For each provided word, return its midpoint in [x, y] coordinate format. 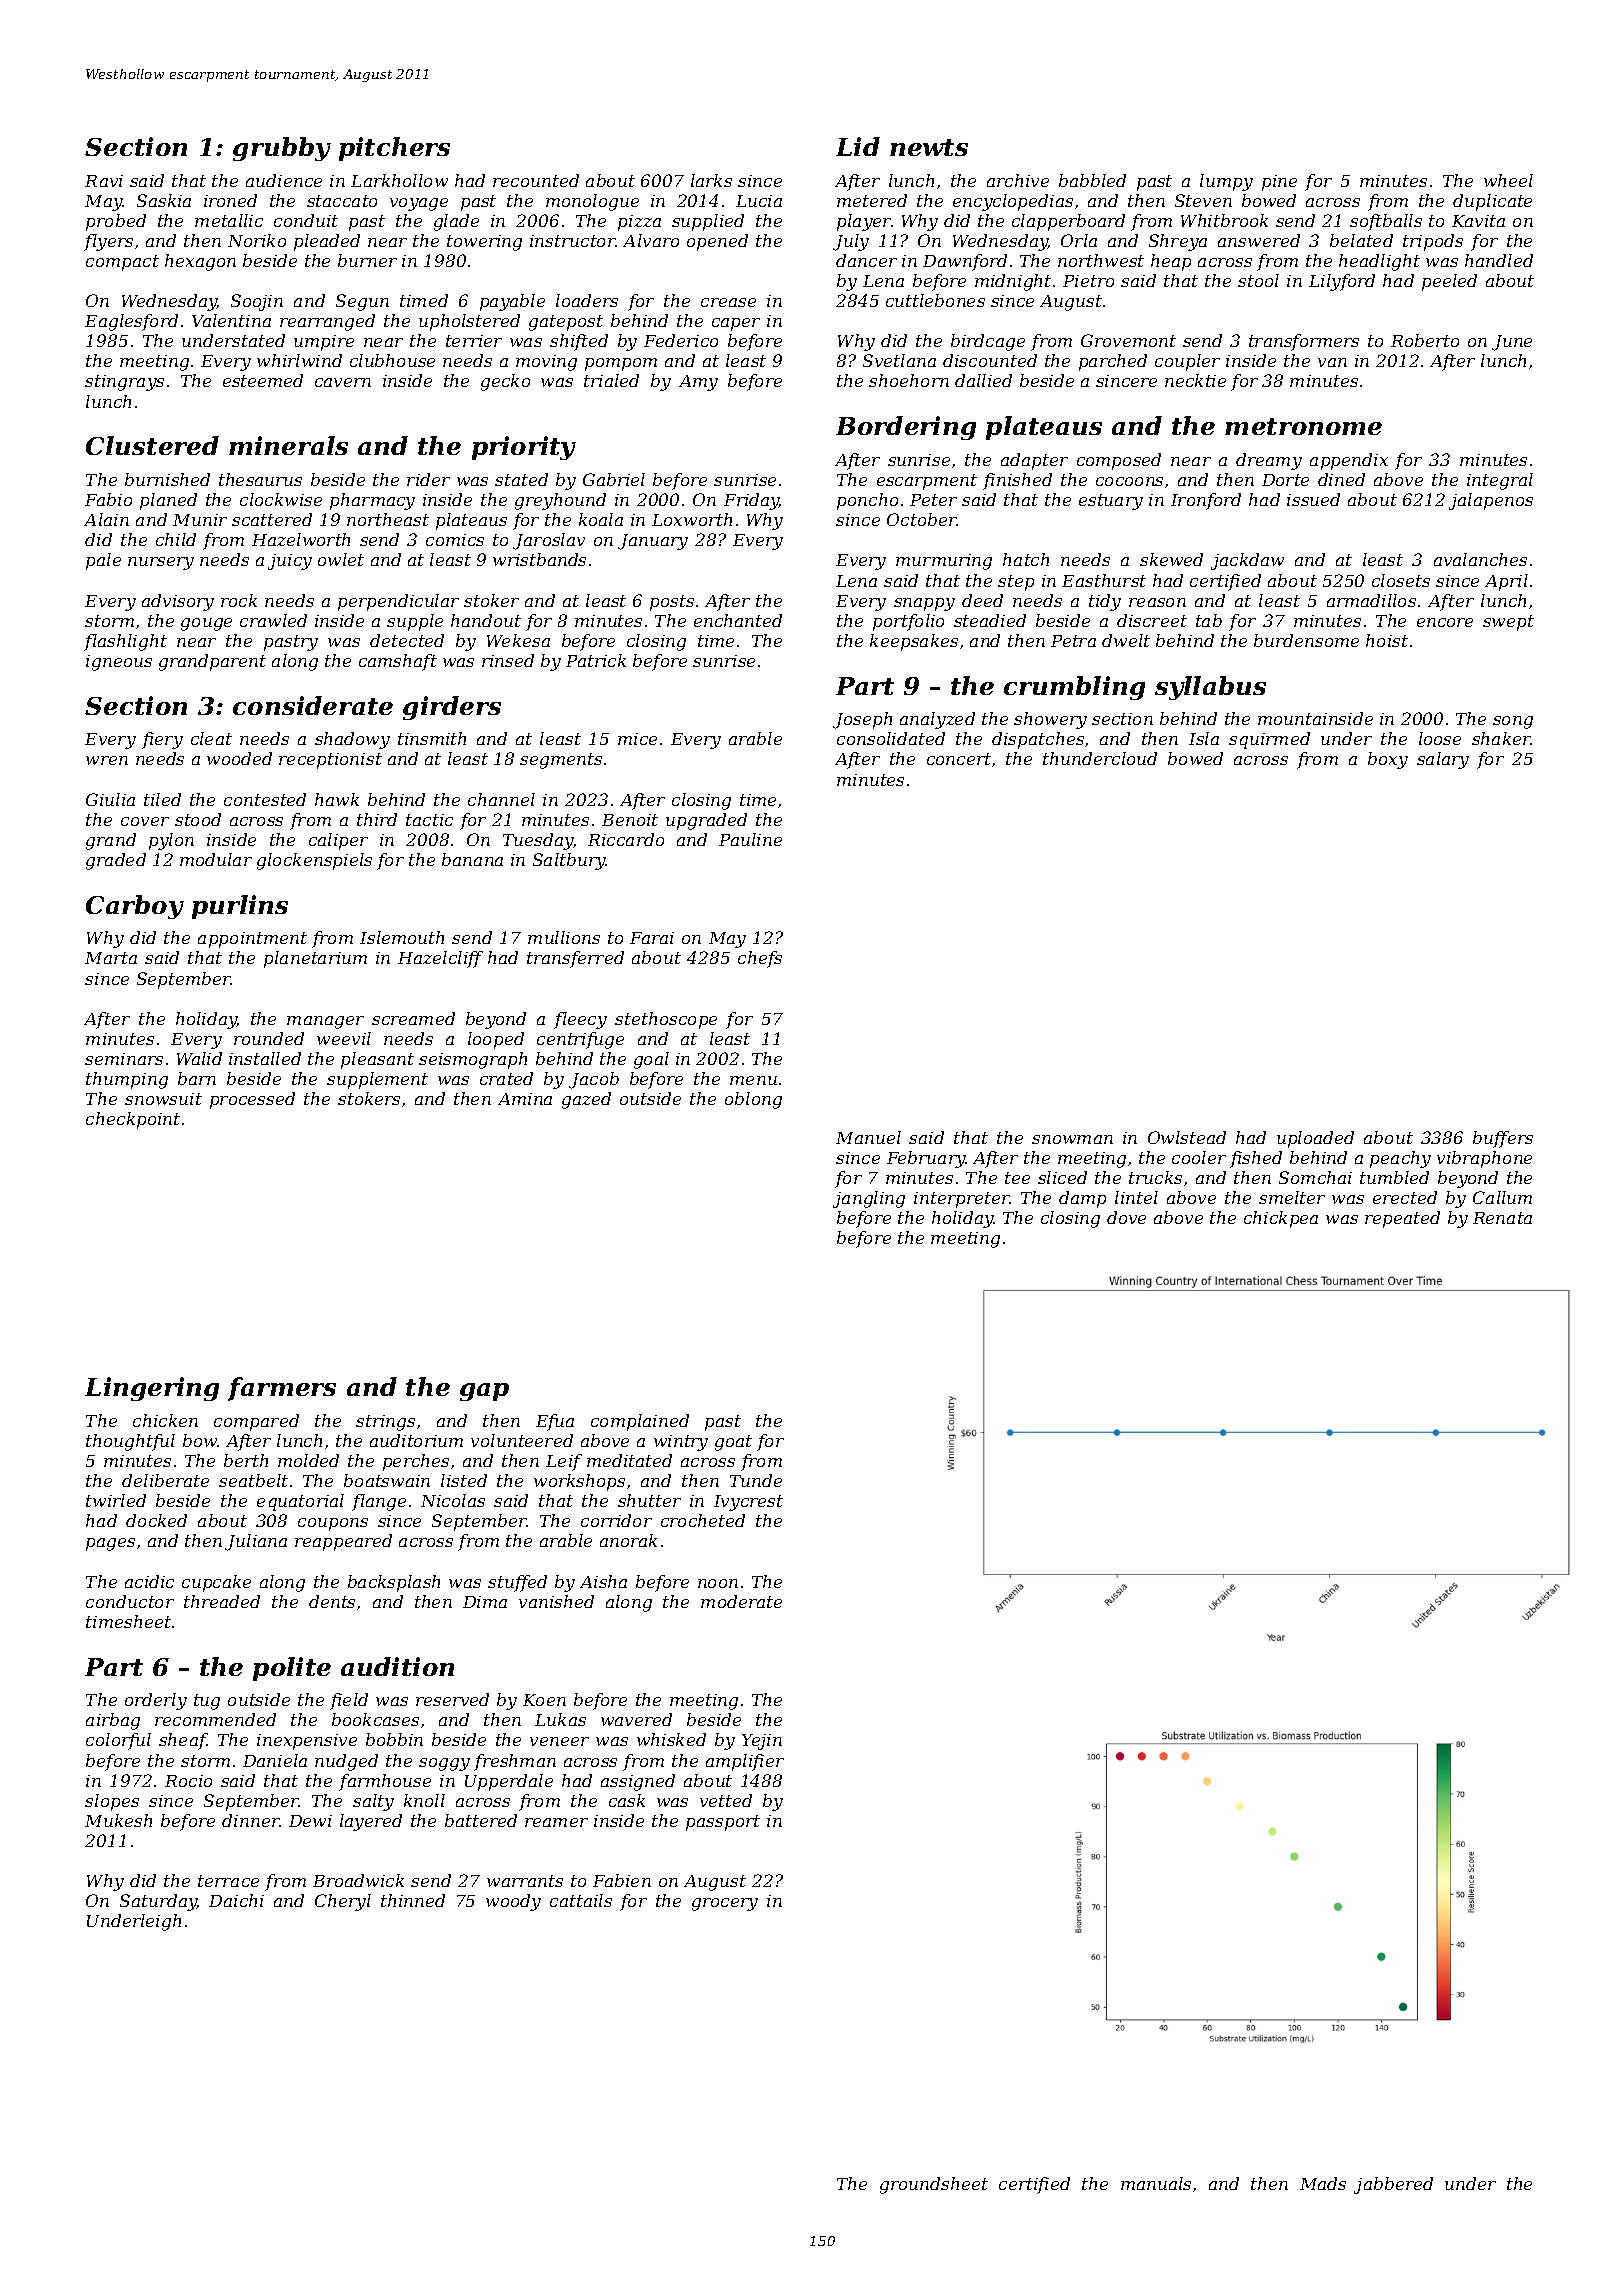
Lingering [152, 1389]
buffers [1503, 1139]
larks [711, 180]
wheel [1508, 180]
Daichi [236, 1900]
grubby [282, 149]
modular [216, 859]
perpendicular [398, 602]
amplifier [745, 1762]
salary [1443, 760]
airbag [113, 1721]
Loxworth [692, 519]
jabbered [1393, 2185]
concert [959, 759]
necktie [1195, 380]
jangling [869, 1199]
